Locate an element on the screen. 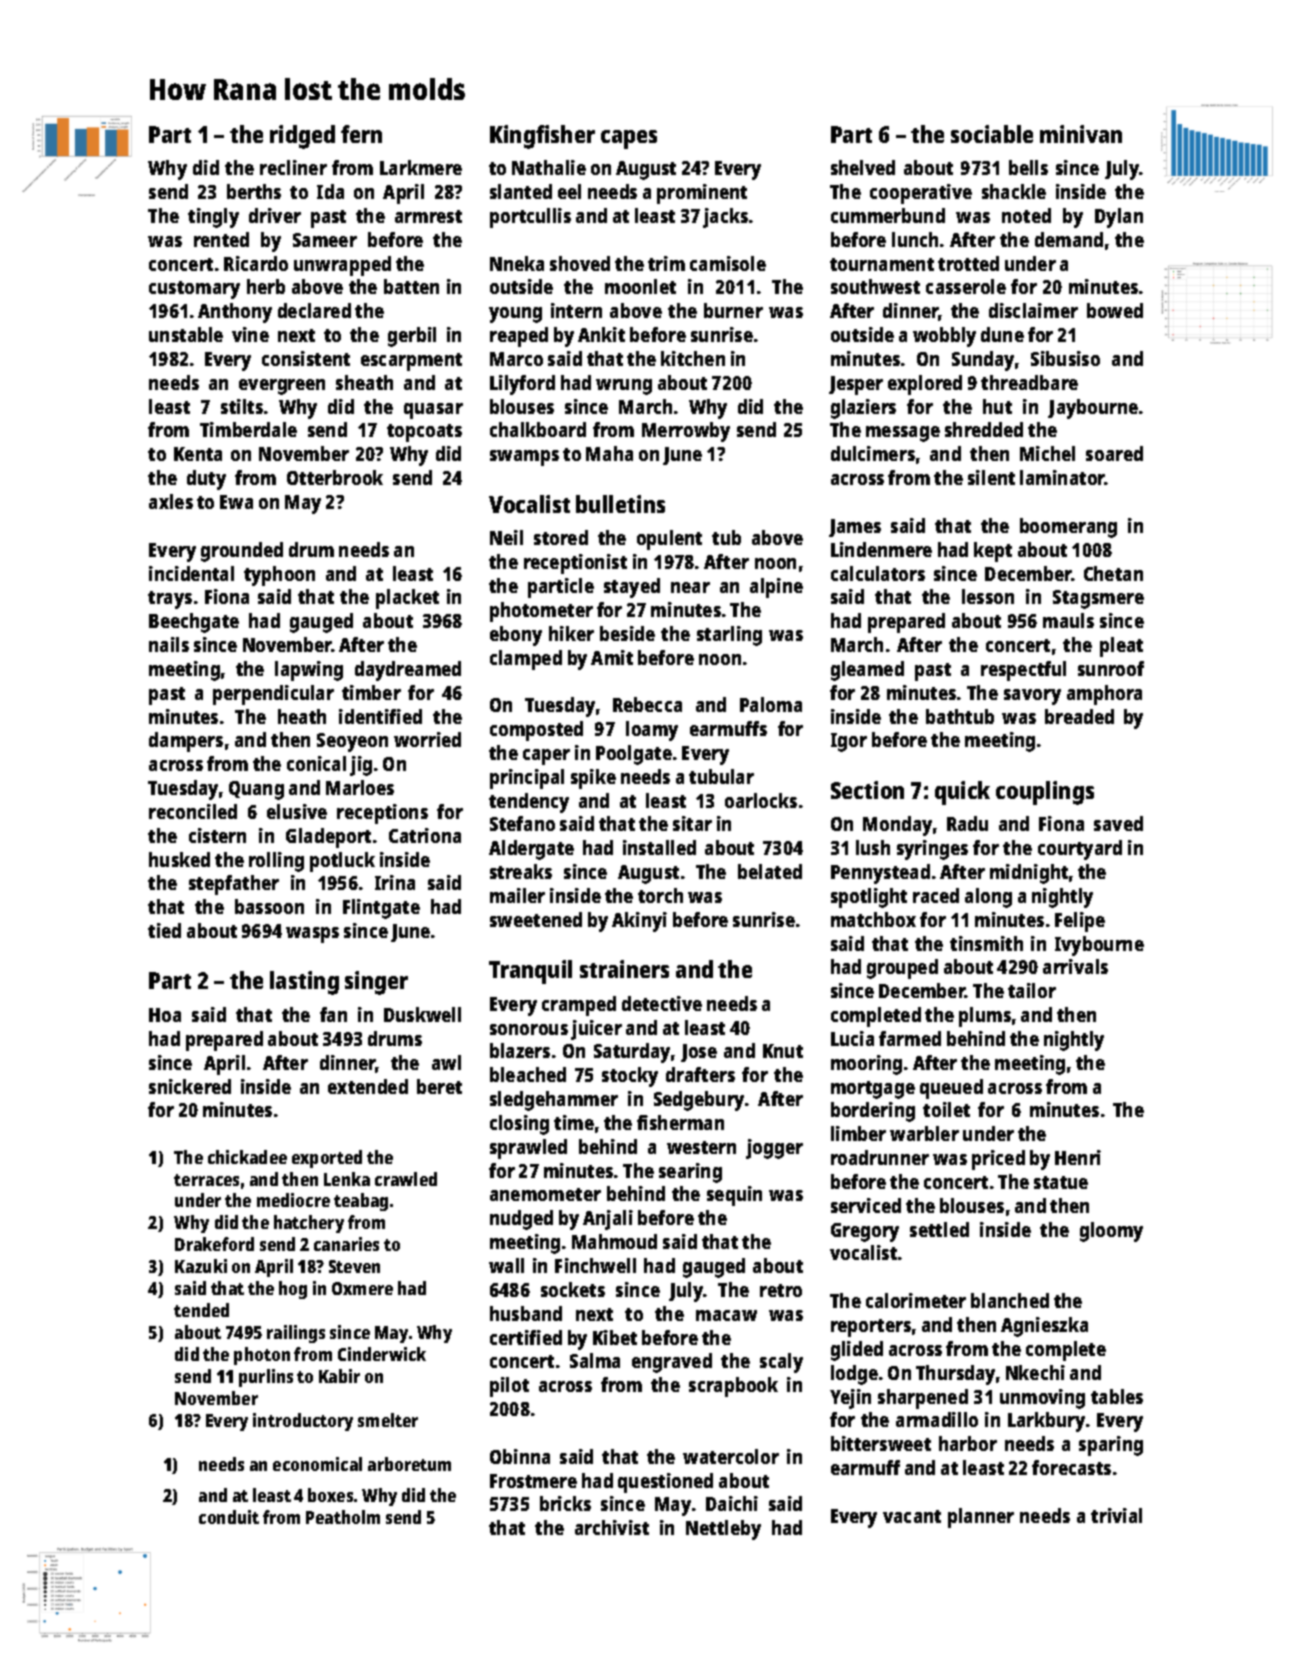  bulletins is located at coordinates (620, 504).
